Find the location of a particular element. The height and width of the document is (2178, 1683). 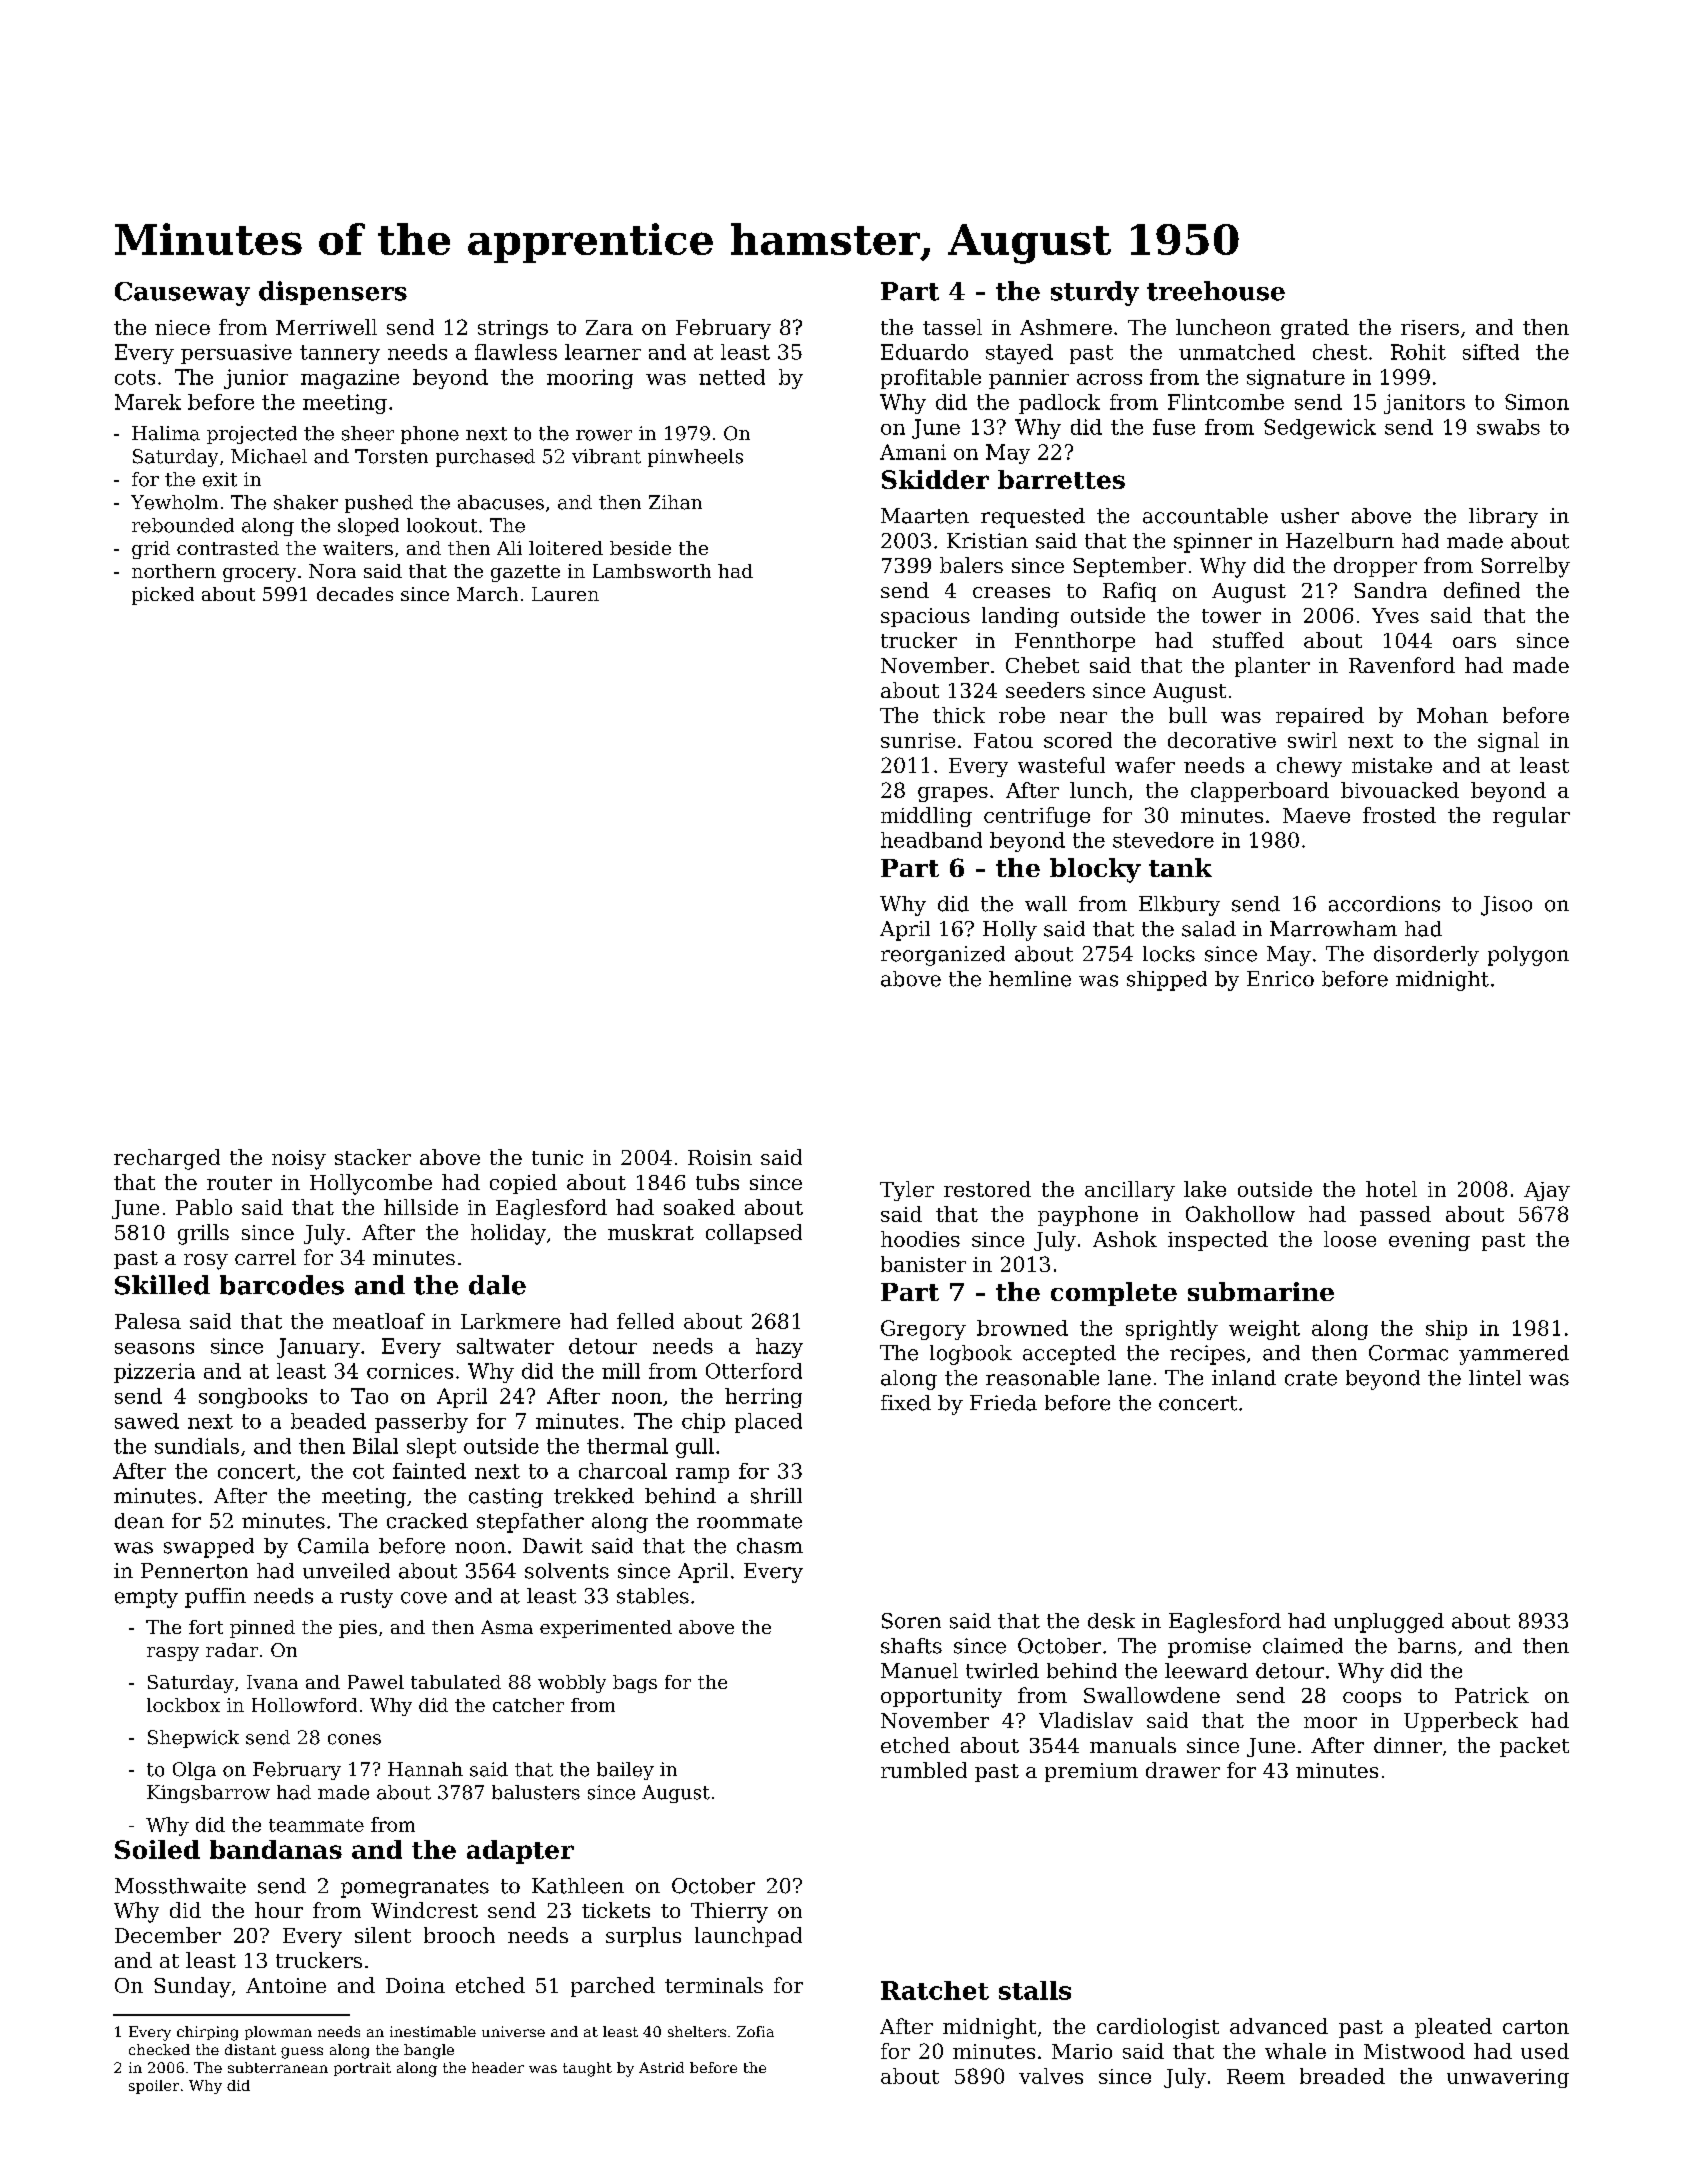

unwavering is located at coordinates (1508, 2078).
